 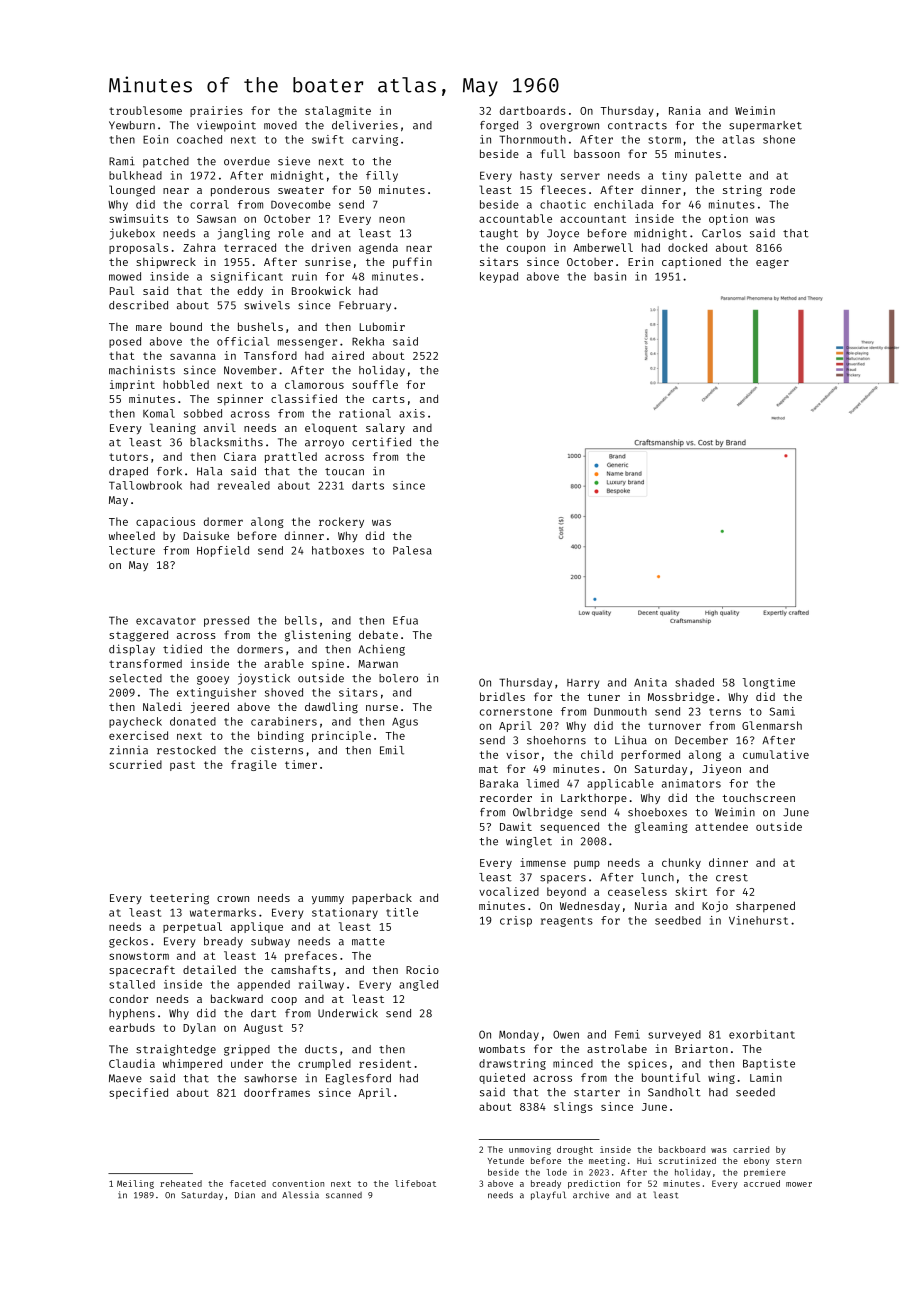 What do you see at coordinates (685, 110) in the document?
I see `Rania` at bounding box center [685, 110].
